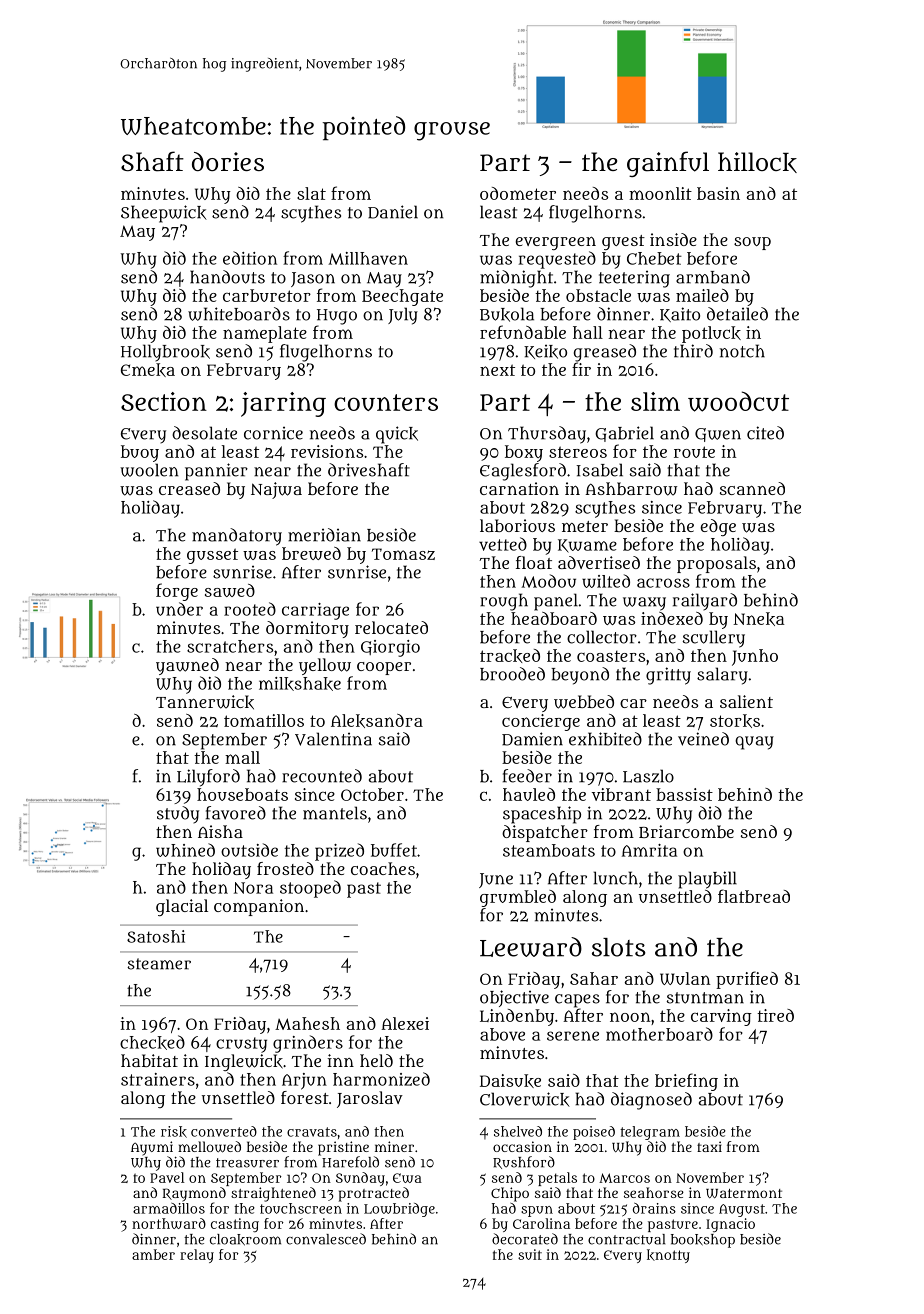 Image resolution: width=924 pixels, height=1314 pixels. Describe the element at coordinates (405, 1023) in the image. I see `Alexei` at that location.
